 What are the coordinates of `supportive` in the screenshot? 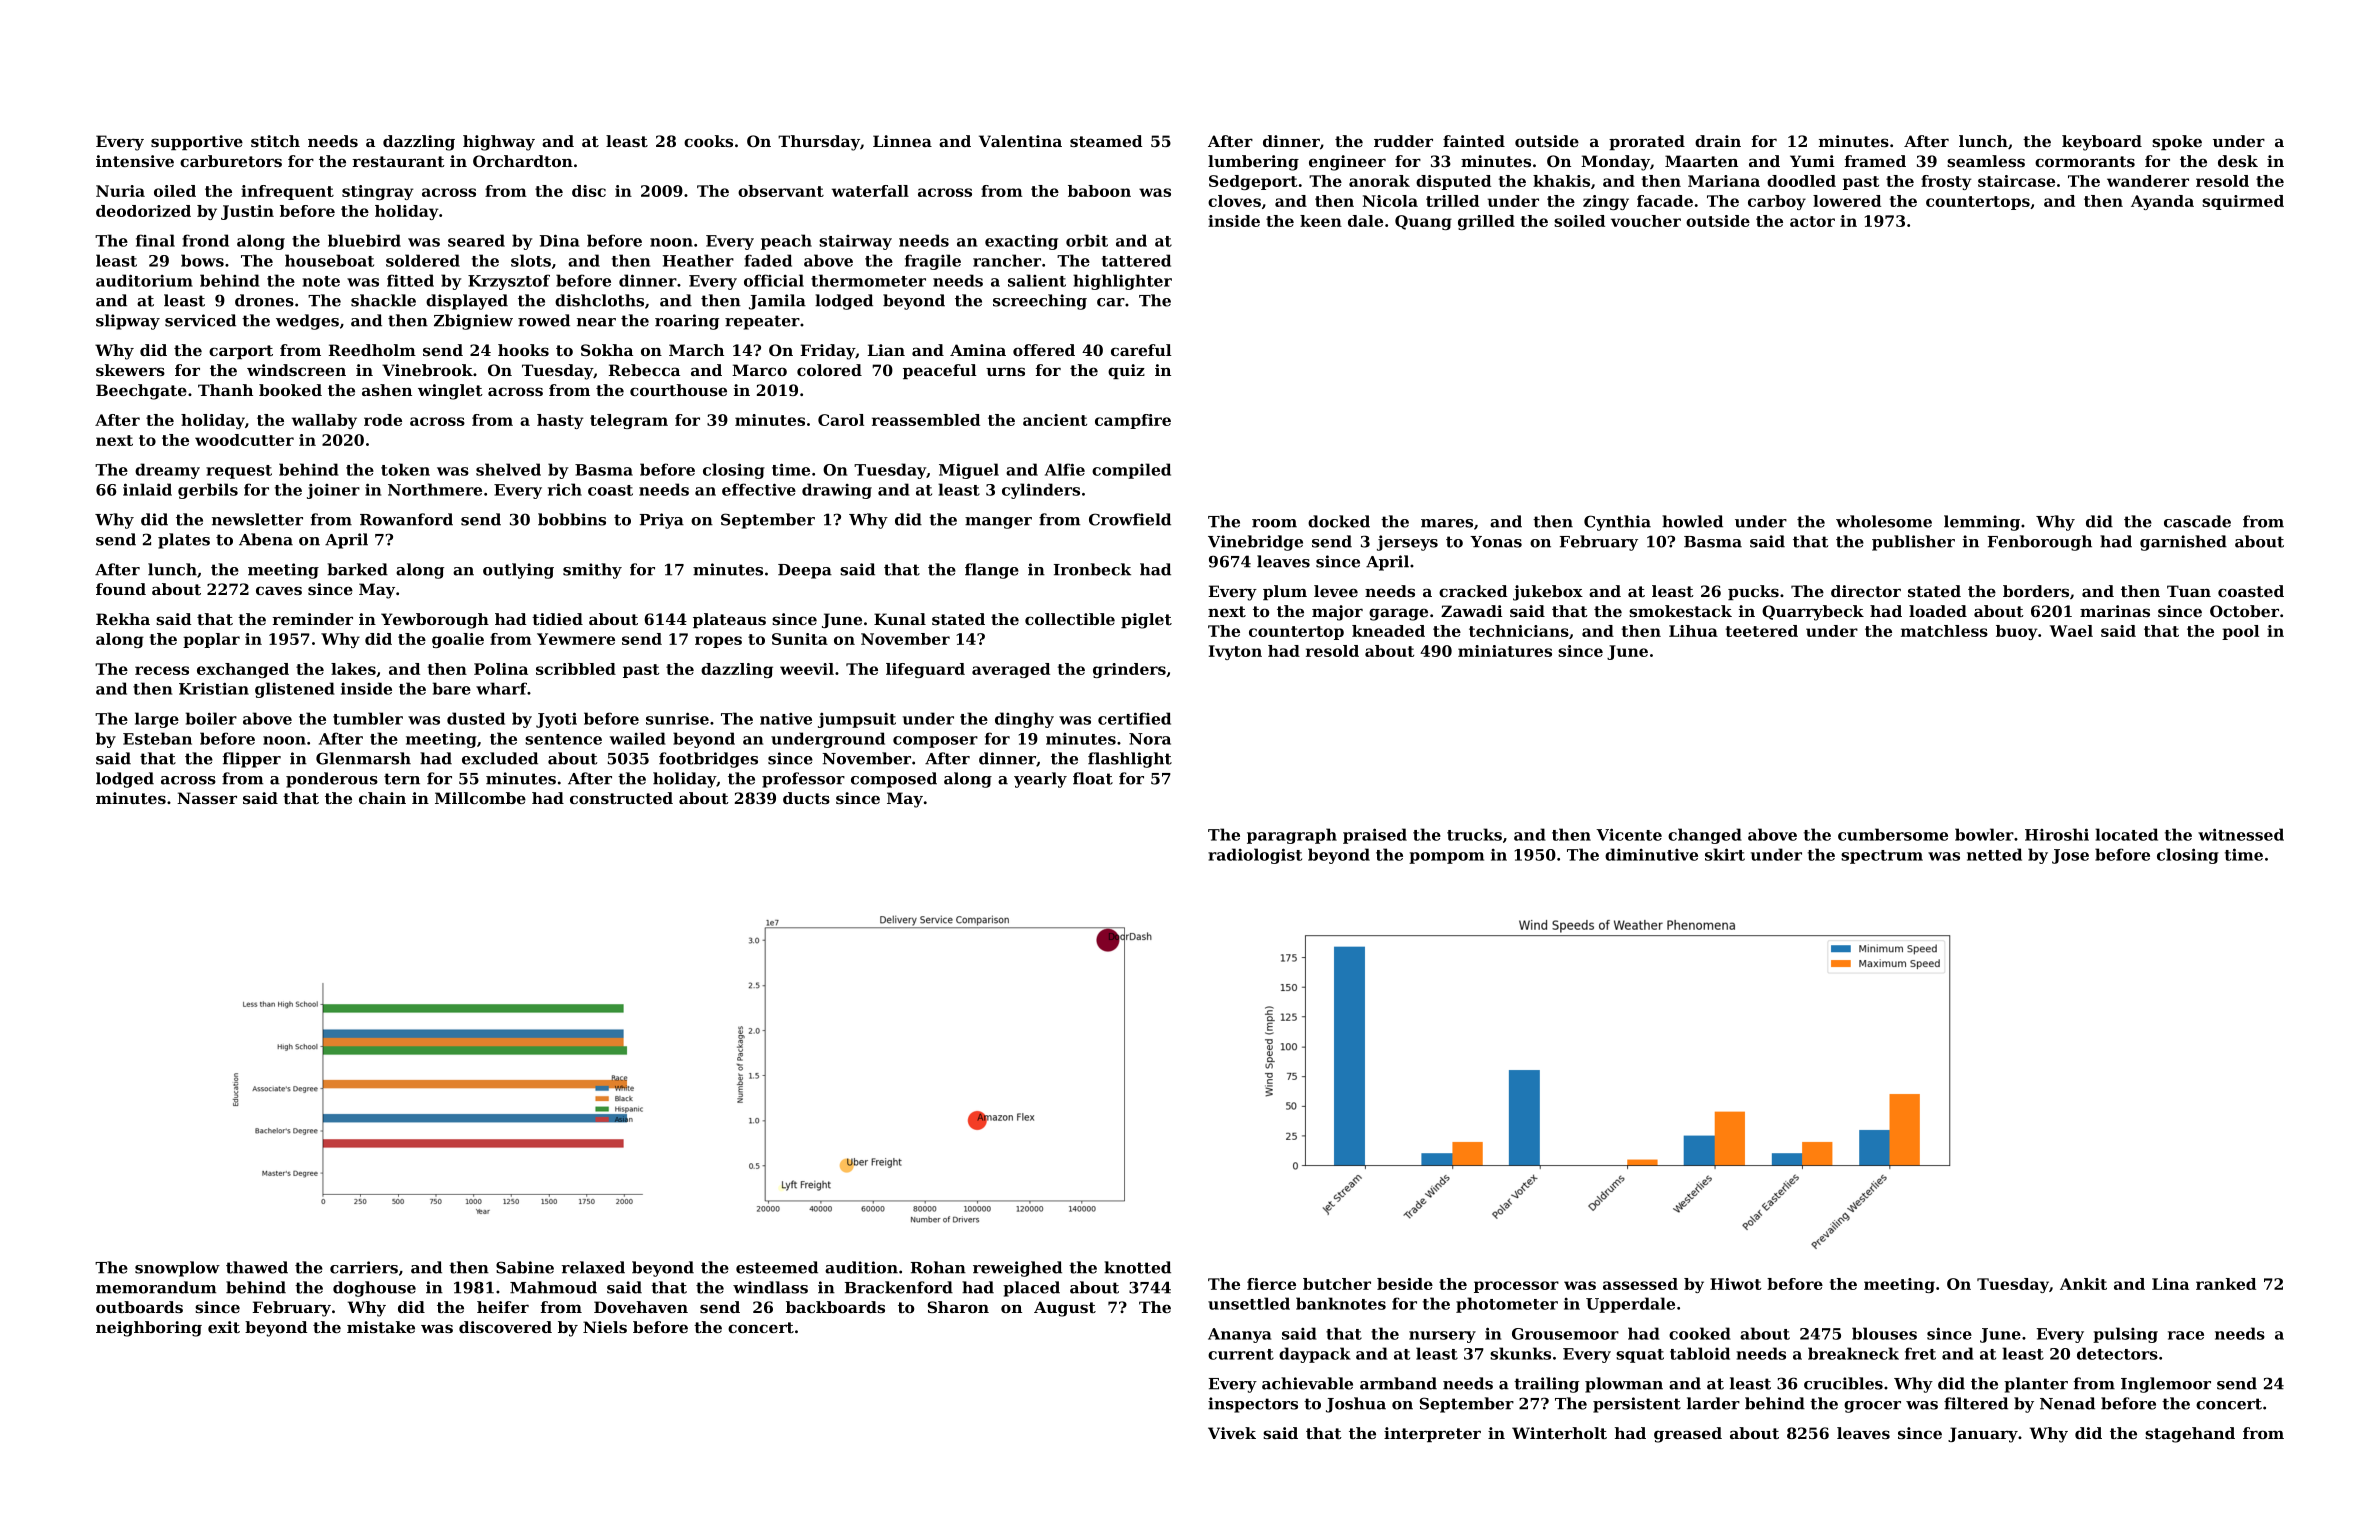 It's located at (197, 142).
